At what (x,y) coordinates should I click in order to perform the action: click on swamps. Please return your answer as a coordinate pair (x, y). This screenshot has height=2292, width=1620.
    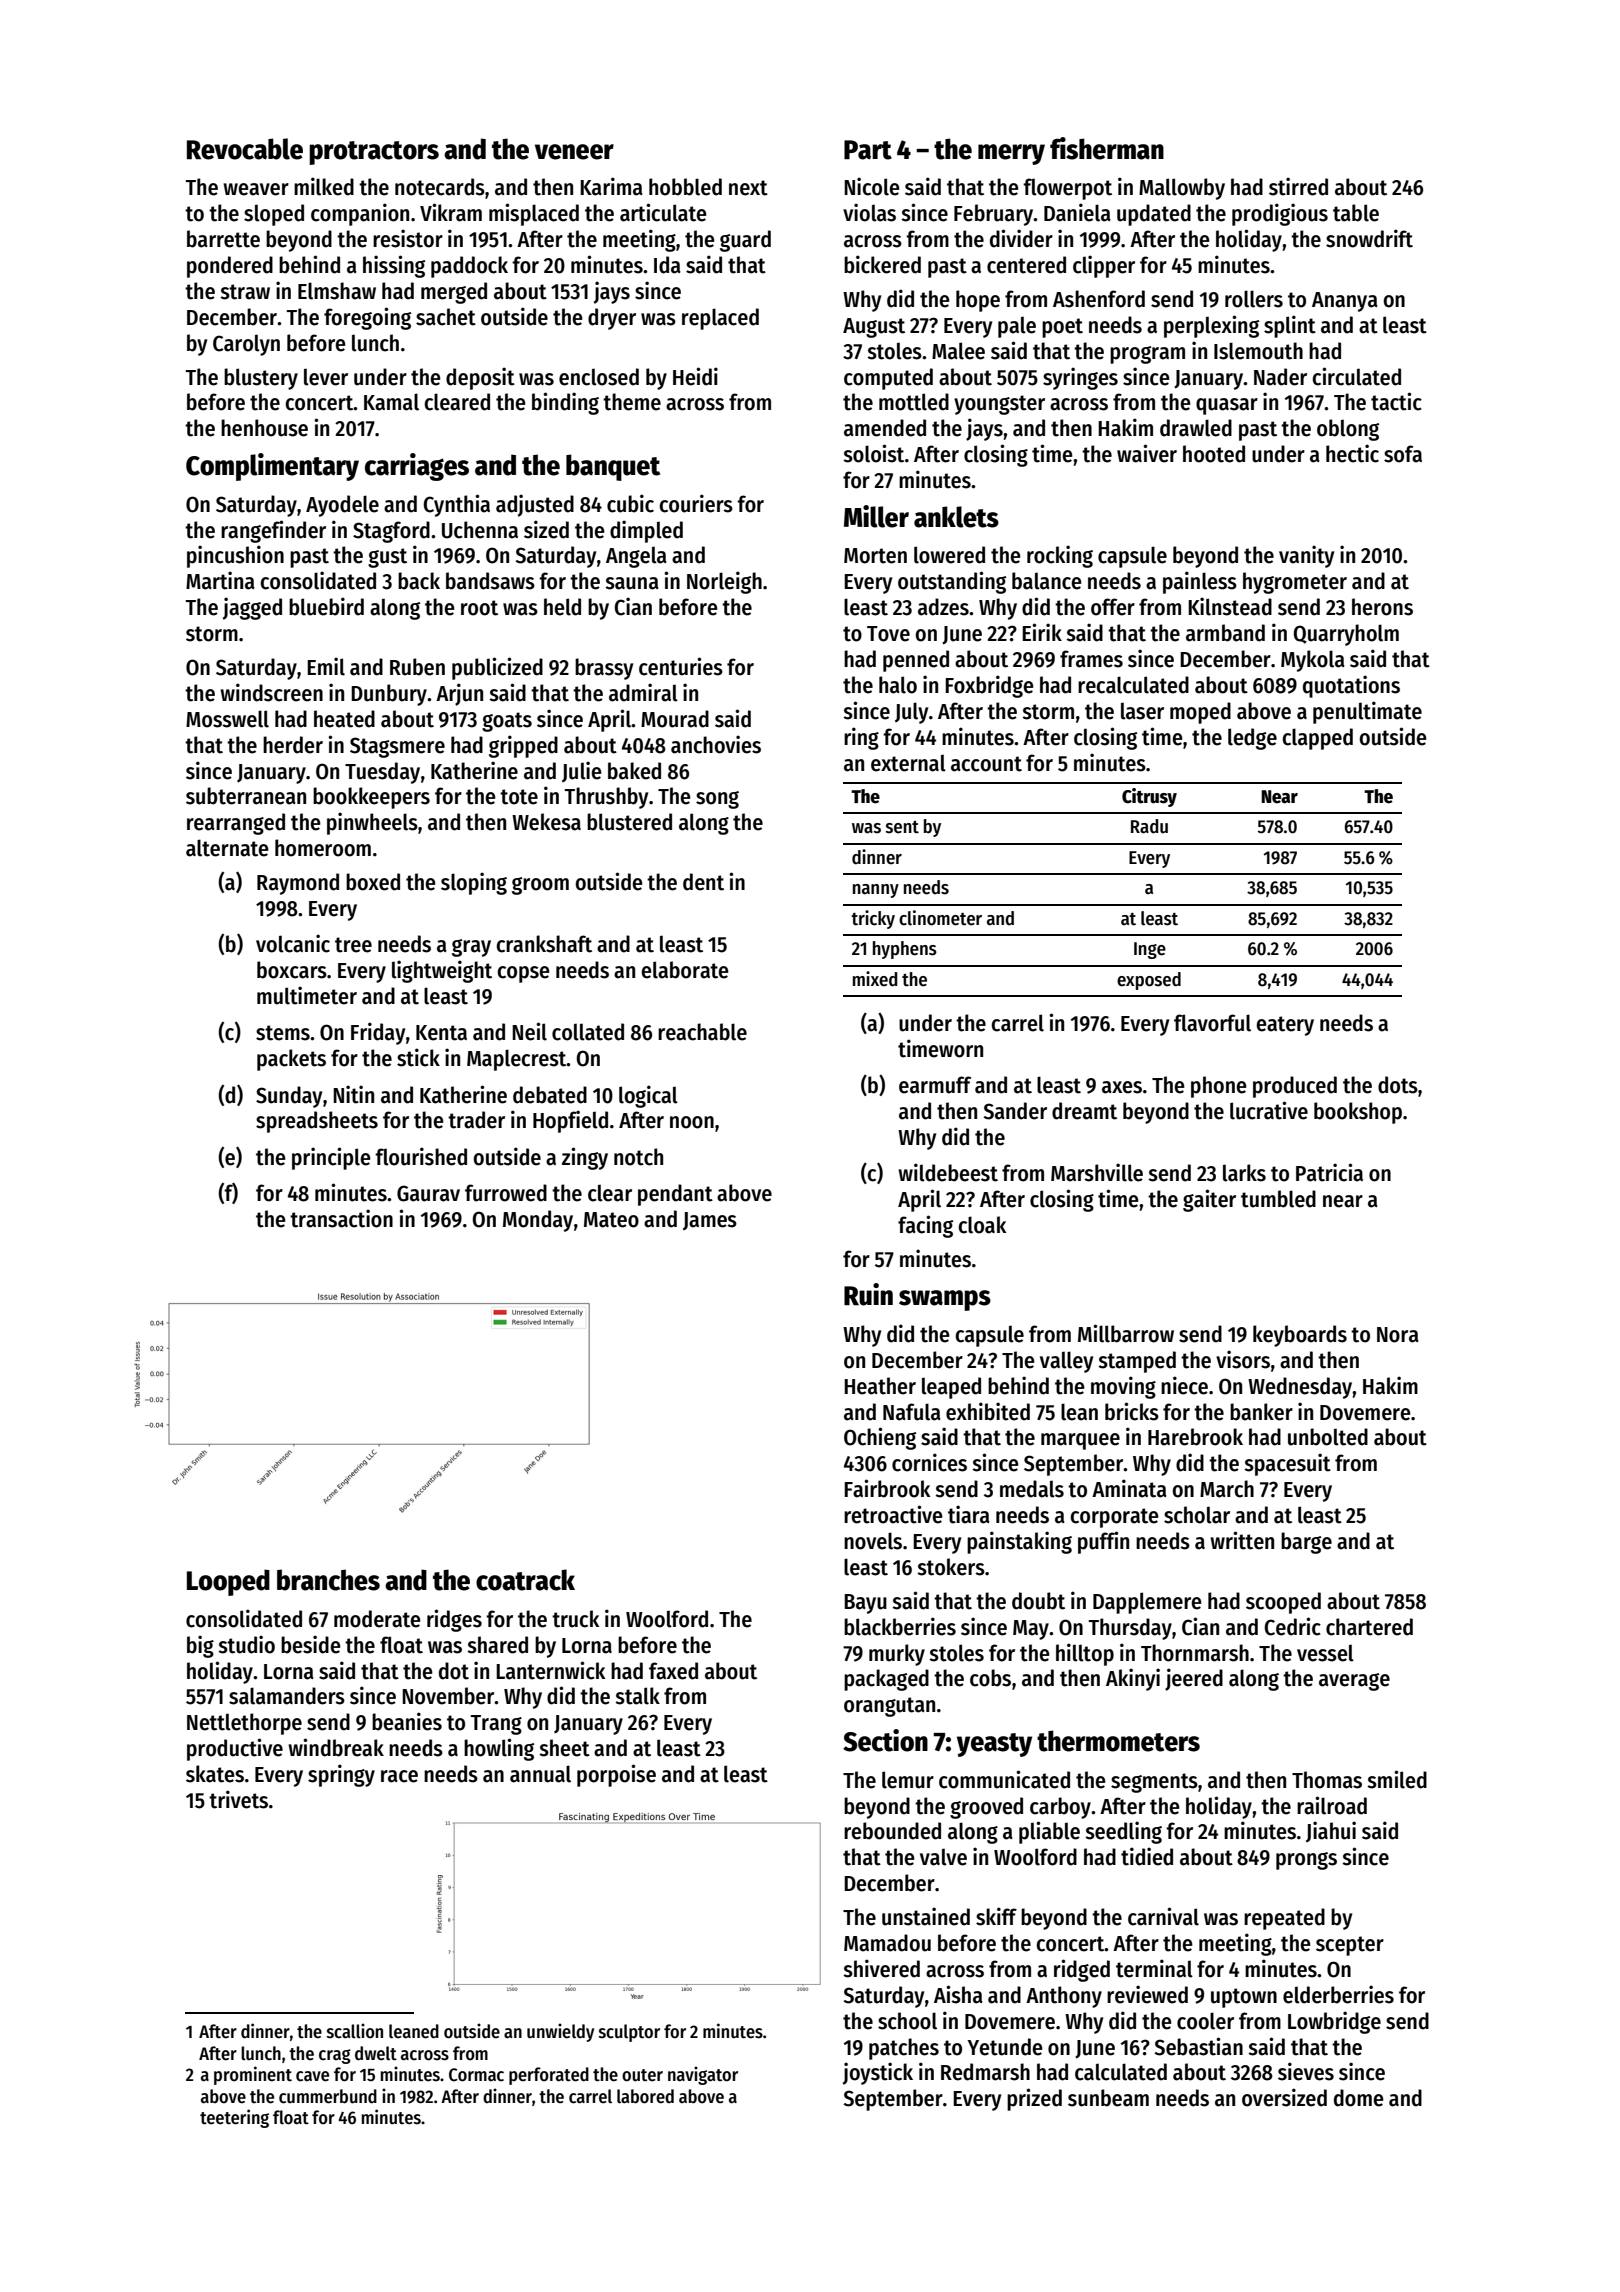
    Looking at the image, I should click on (945, 1300).
